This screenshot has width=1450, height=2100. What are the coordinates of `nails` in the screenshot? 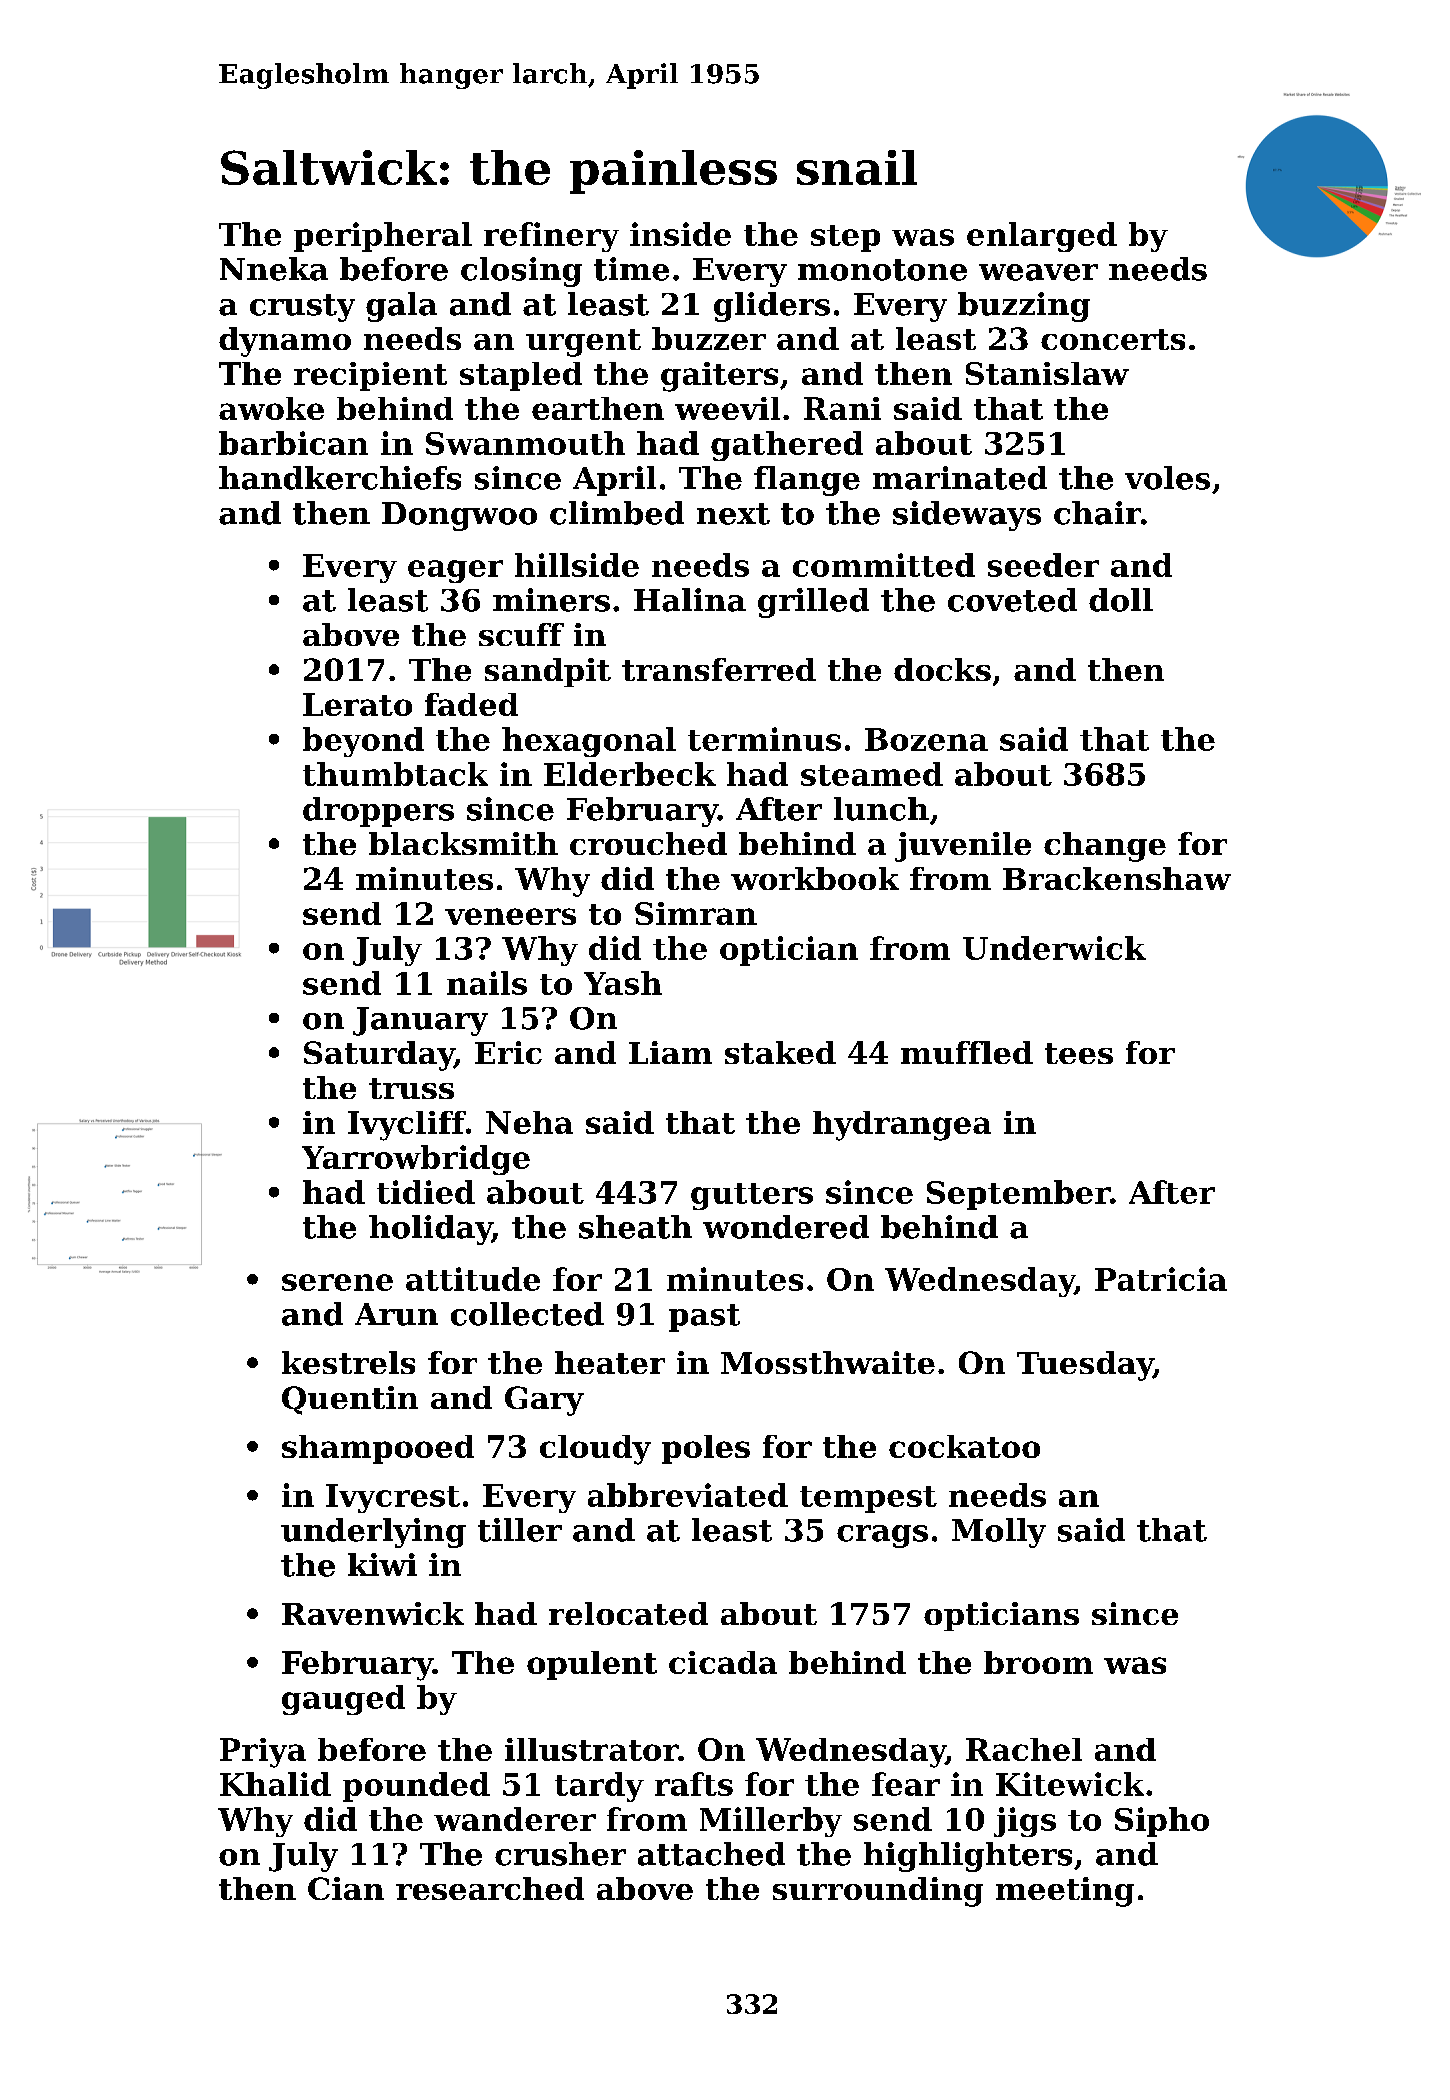 It's located at (487, 983).
